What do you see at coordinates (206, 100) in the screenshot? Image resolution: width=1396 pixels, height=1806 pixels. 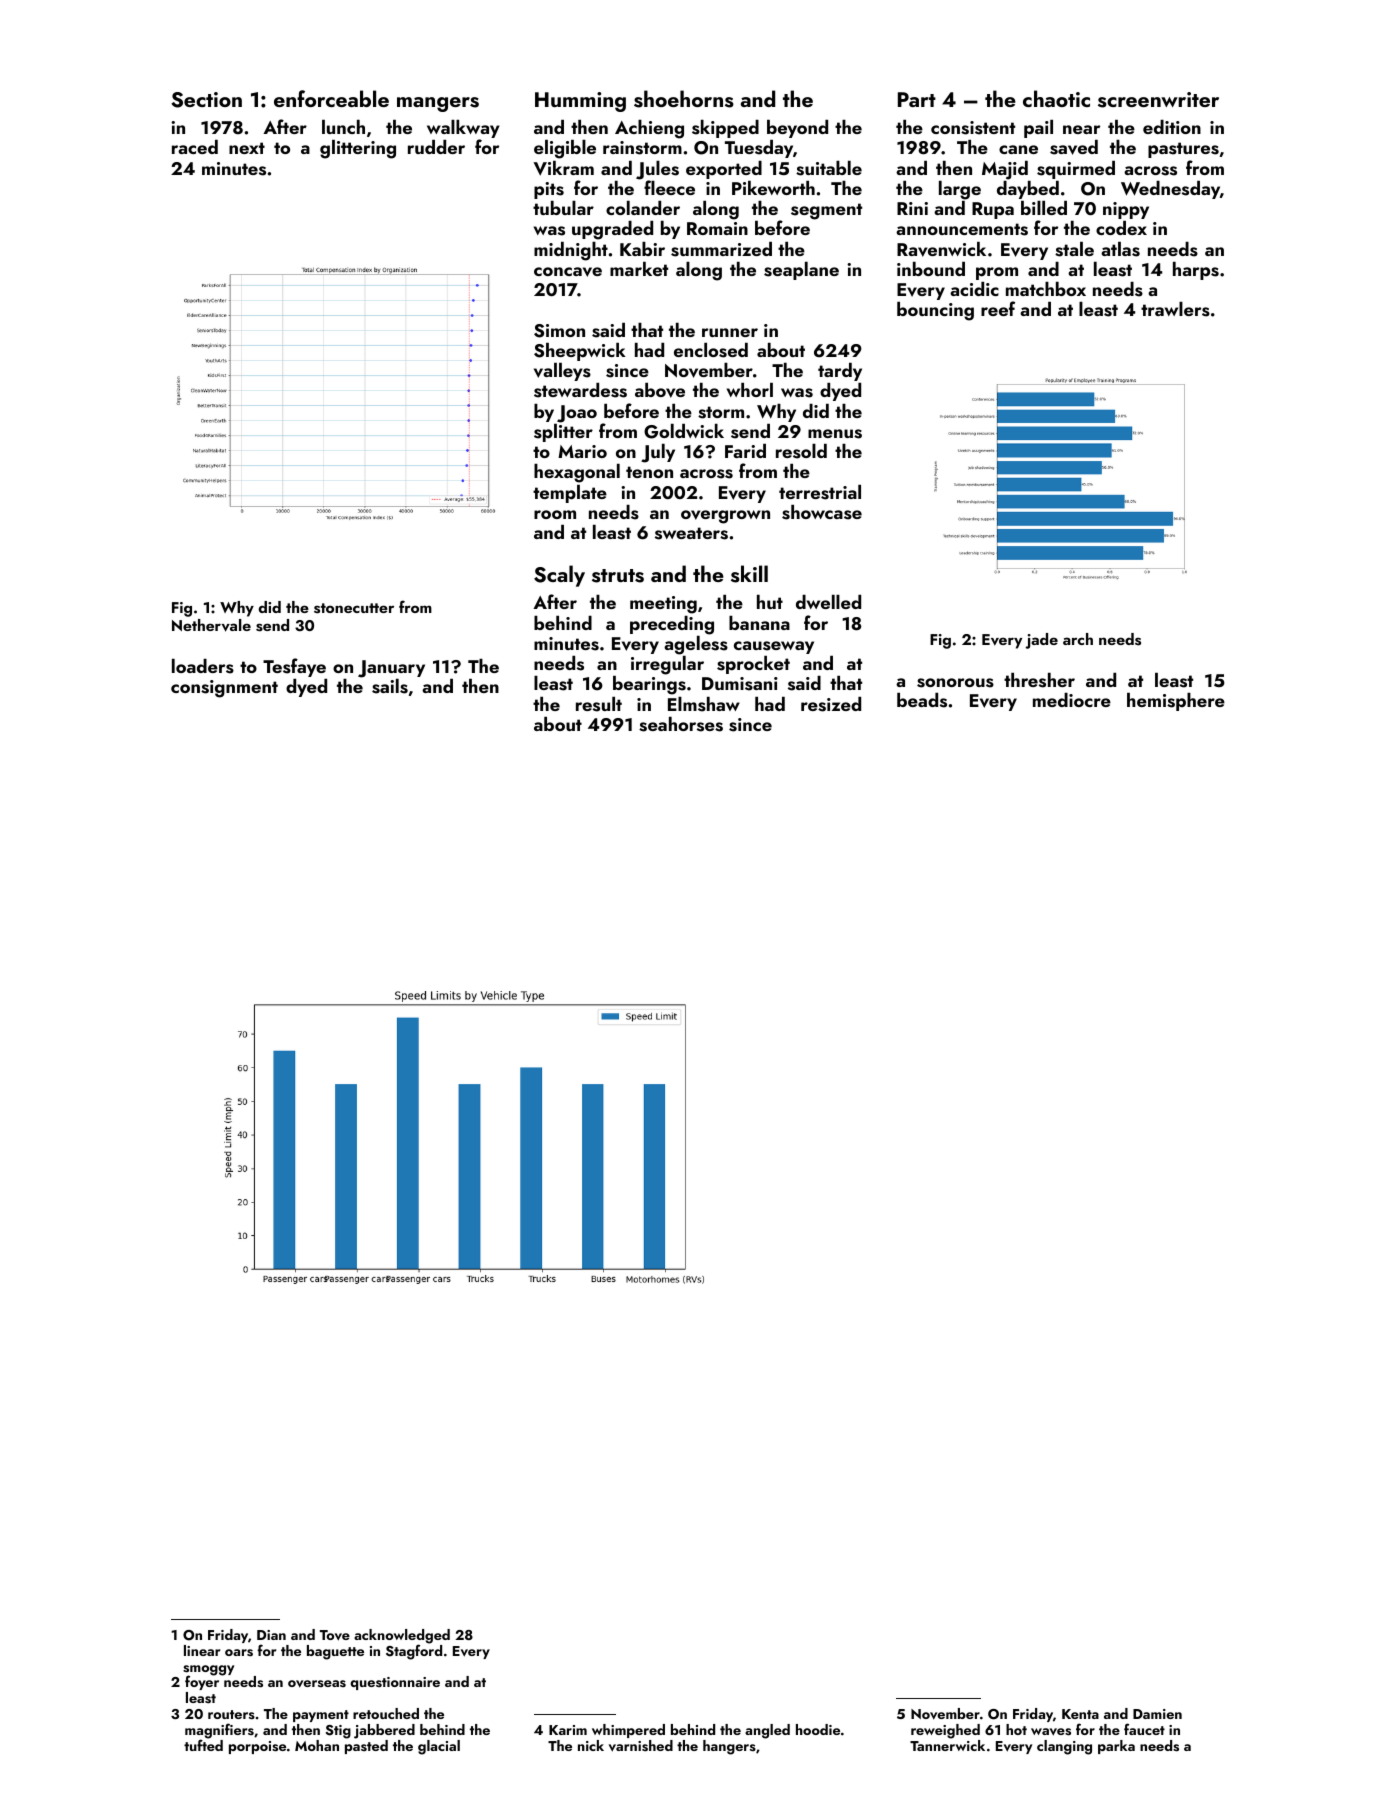 I see `Section` at bounding box center [206, 100].
